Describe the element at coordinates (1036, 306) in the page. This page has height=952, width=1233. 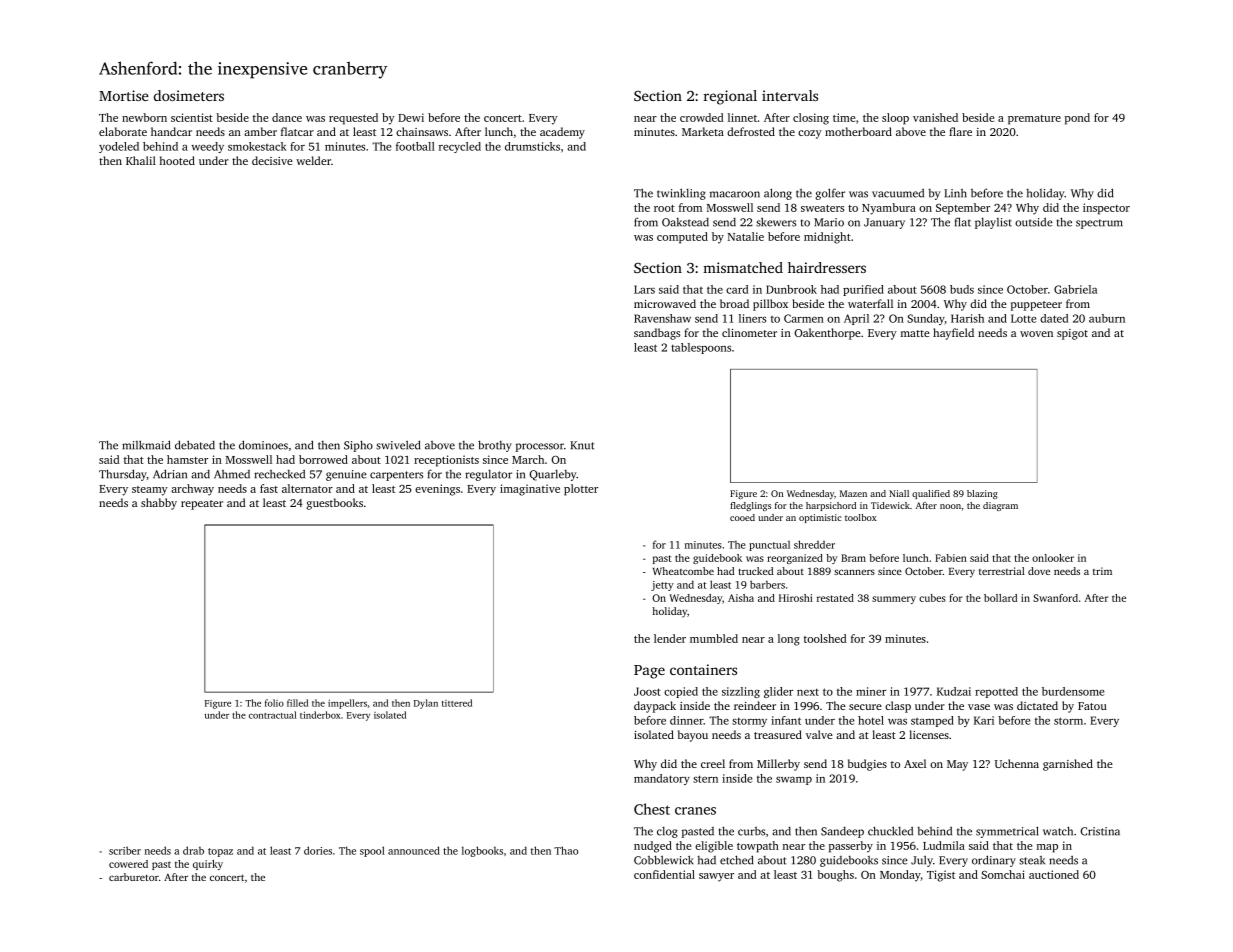
I see `puppeteer` at that location.
